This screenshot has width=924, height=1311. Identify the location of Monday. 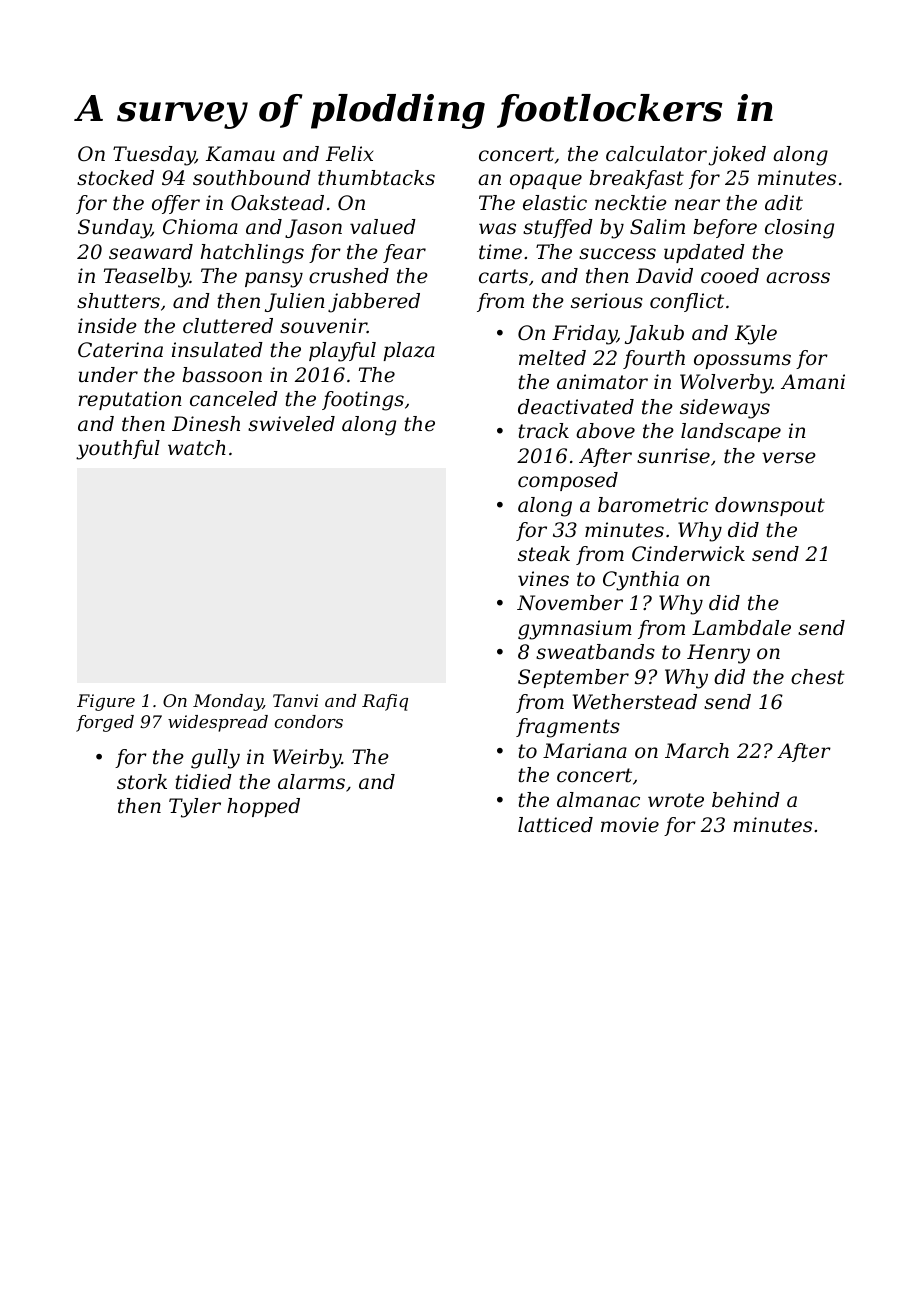
(228, 702).
